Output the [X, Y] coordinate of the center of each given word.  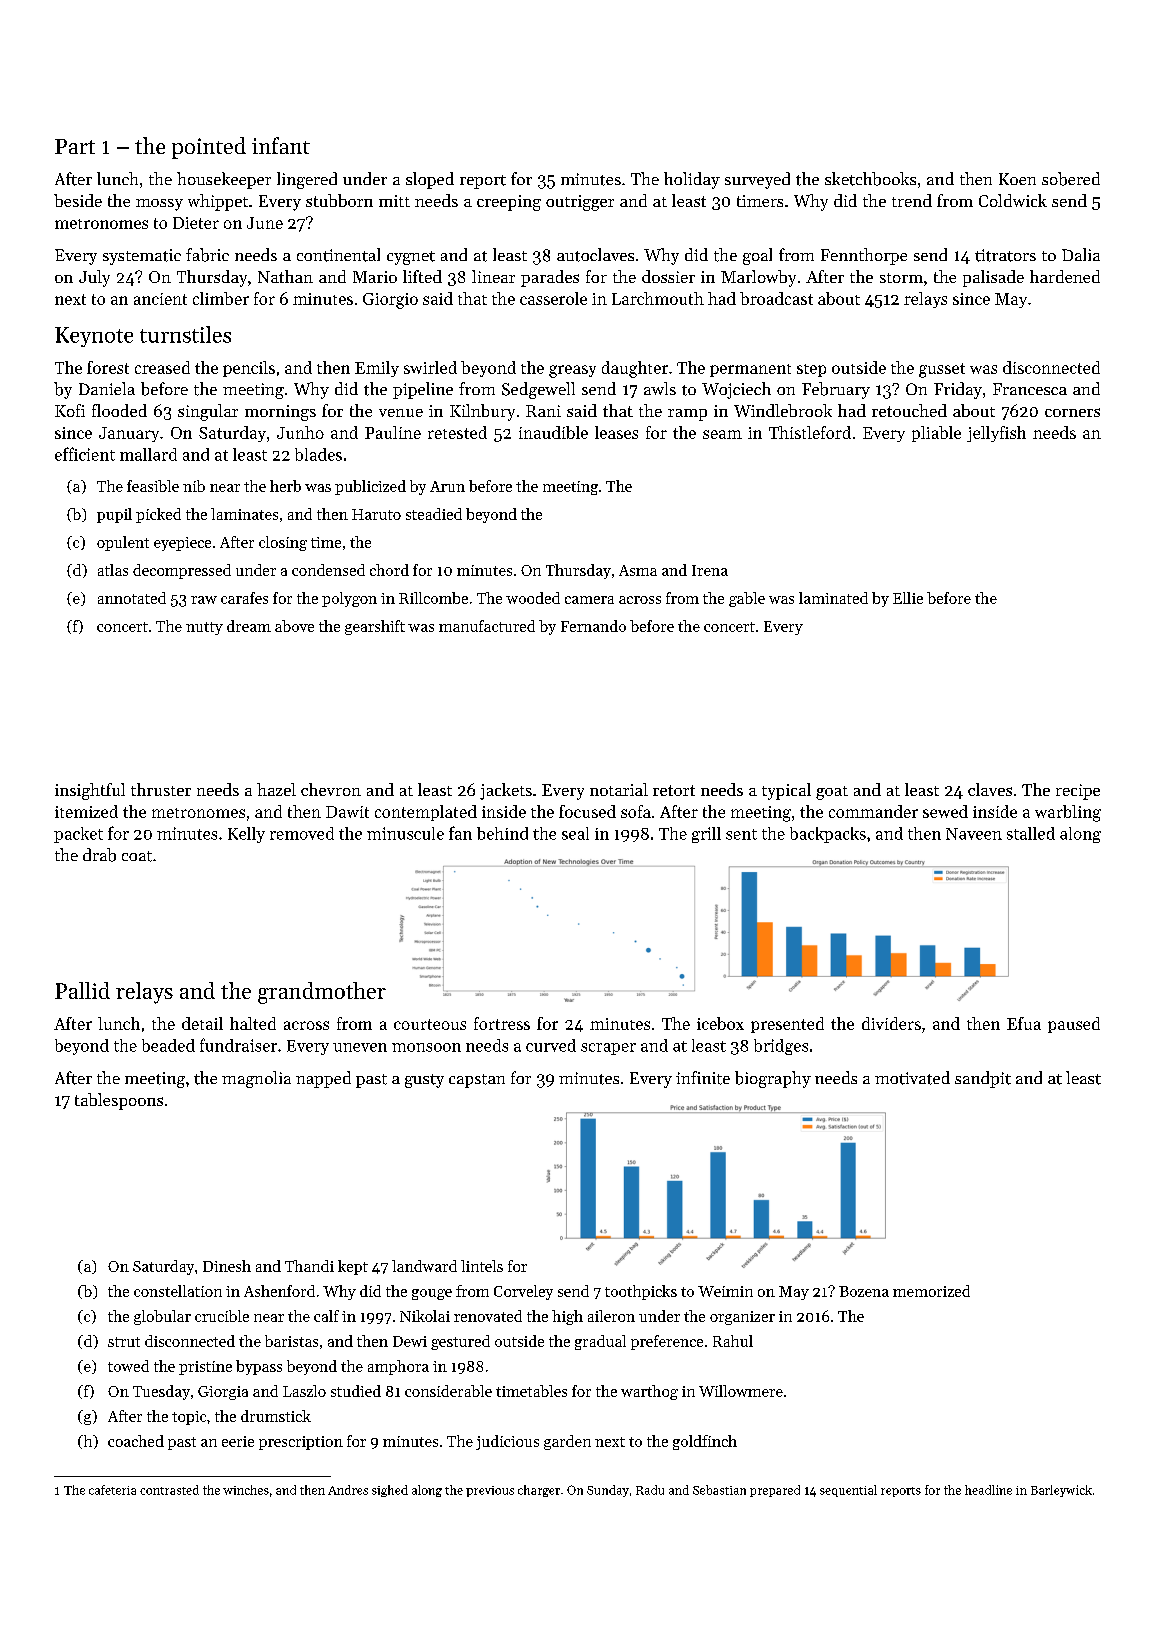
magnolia [256, 1079]
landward [424, 1266]
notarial [619, 789]
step [811, 370]
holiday [692, 180]
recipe [1078, 792]
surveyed [757, 180]
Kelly [246, 835]
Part [75, 146]
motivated [912, 1078]
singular [208, 412]
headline [988, 1490]
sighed [390, 1491]
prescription [301, 1443]
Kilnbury [482, 412]
